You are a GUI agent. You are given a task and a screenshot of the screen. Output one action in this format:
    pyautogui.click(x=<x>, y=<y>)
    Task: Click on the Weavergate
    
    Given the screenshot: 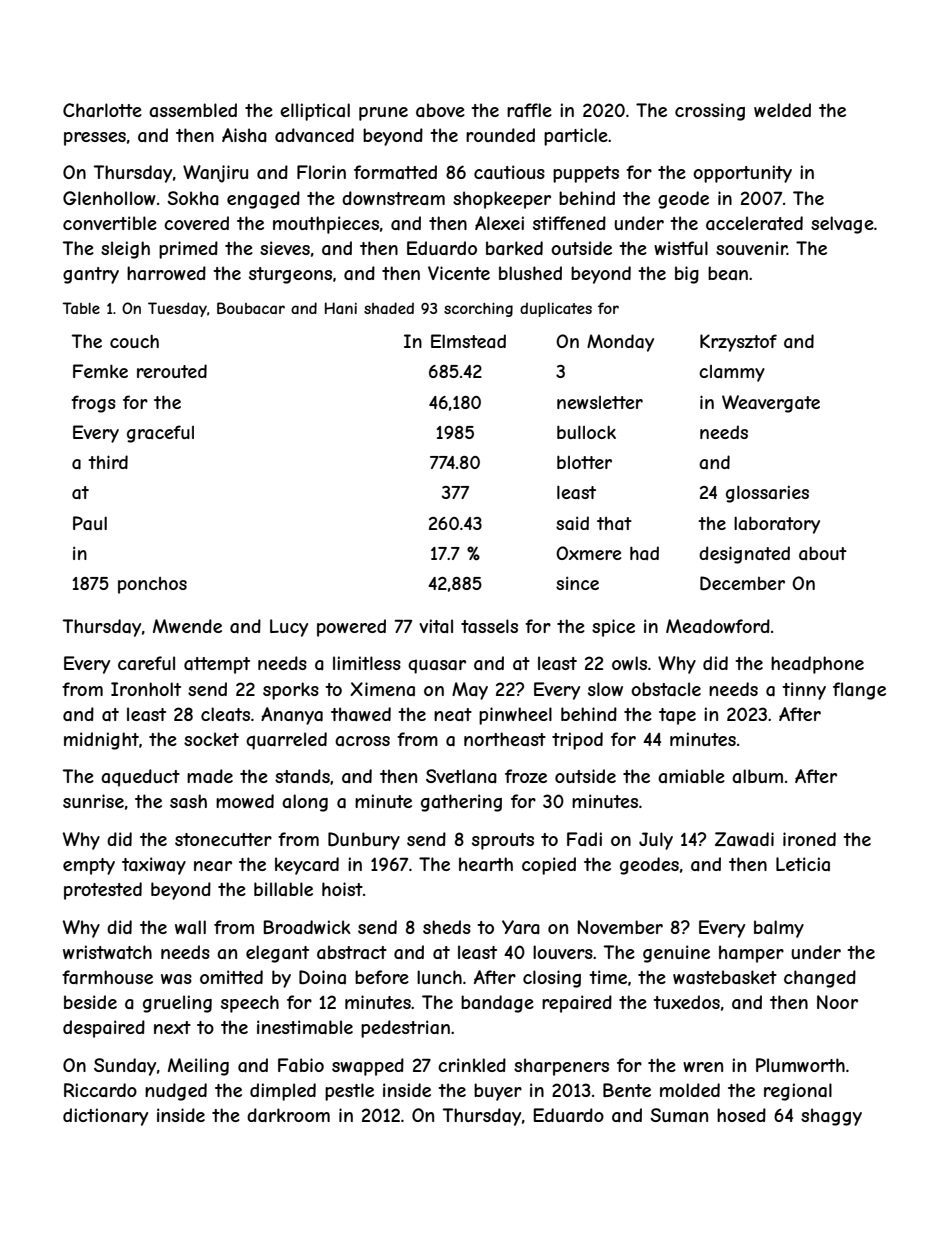 What is the action you would take?
    pyautogui.click(x=771, y=404)
